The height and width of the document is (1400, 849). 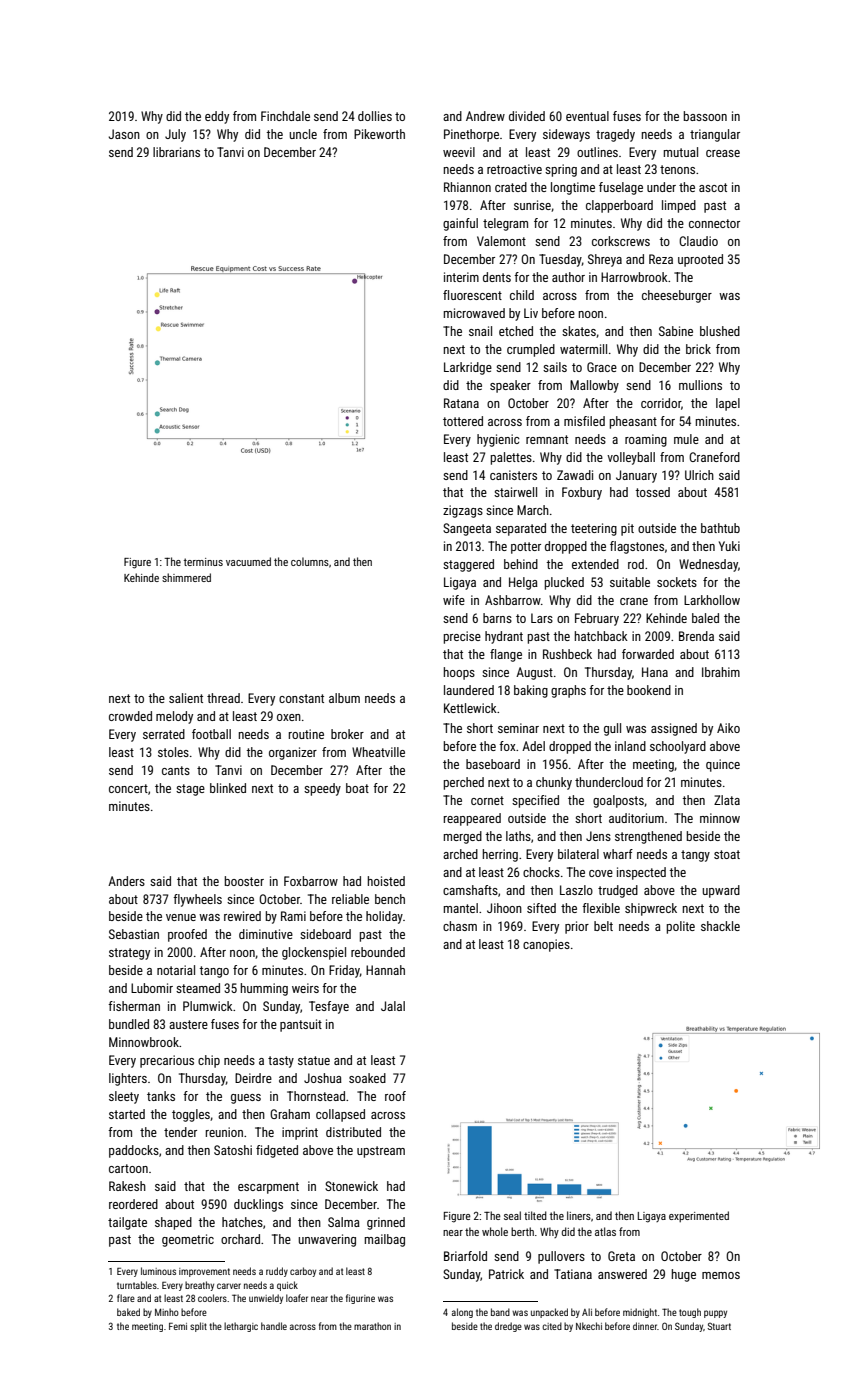 I want to click on tragedy, so click(x=615, y=135).
